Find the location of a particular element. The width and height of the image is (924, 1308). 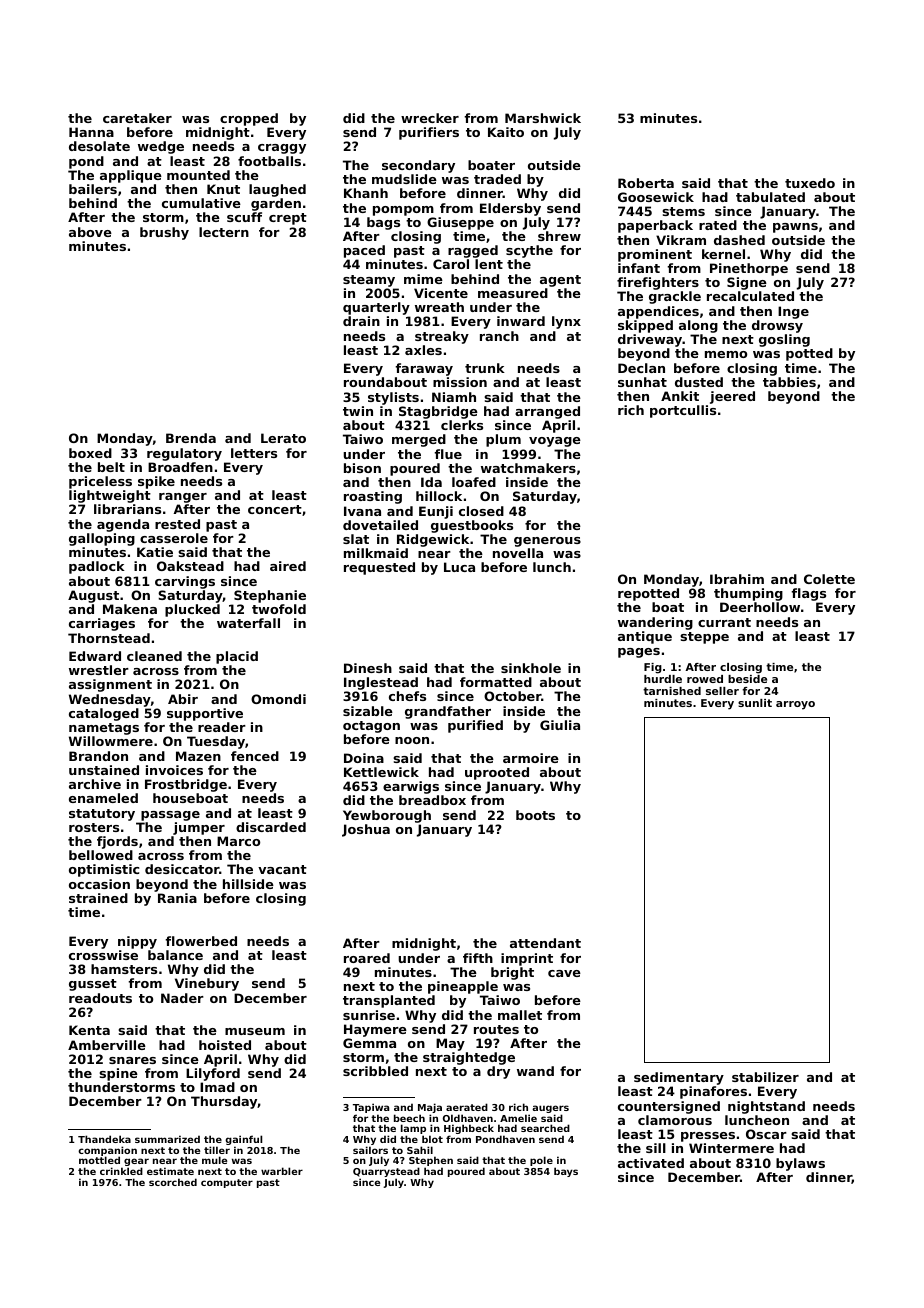

Quarrystead is located at coordinates (386, 1172).
